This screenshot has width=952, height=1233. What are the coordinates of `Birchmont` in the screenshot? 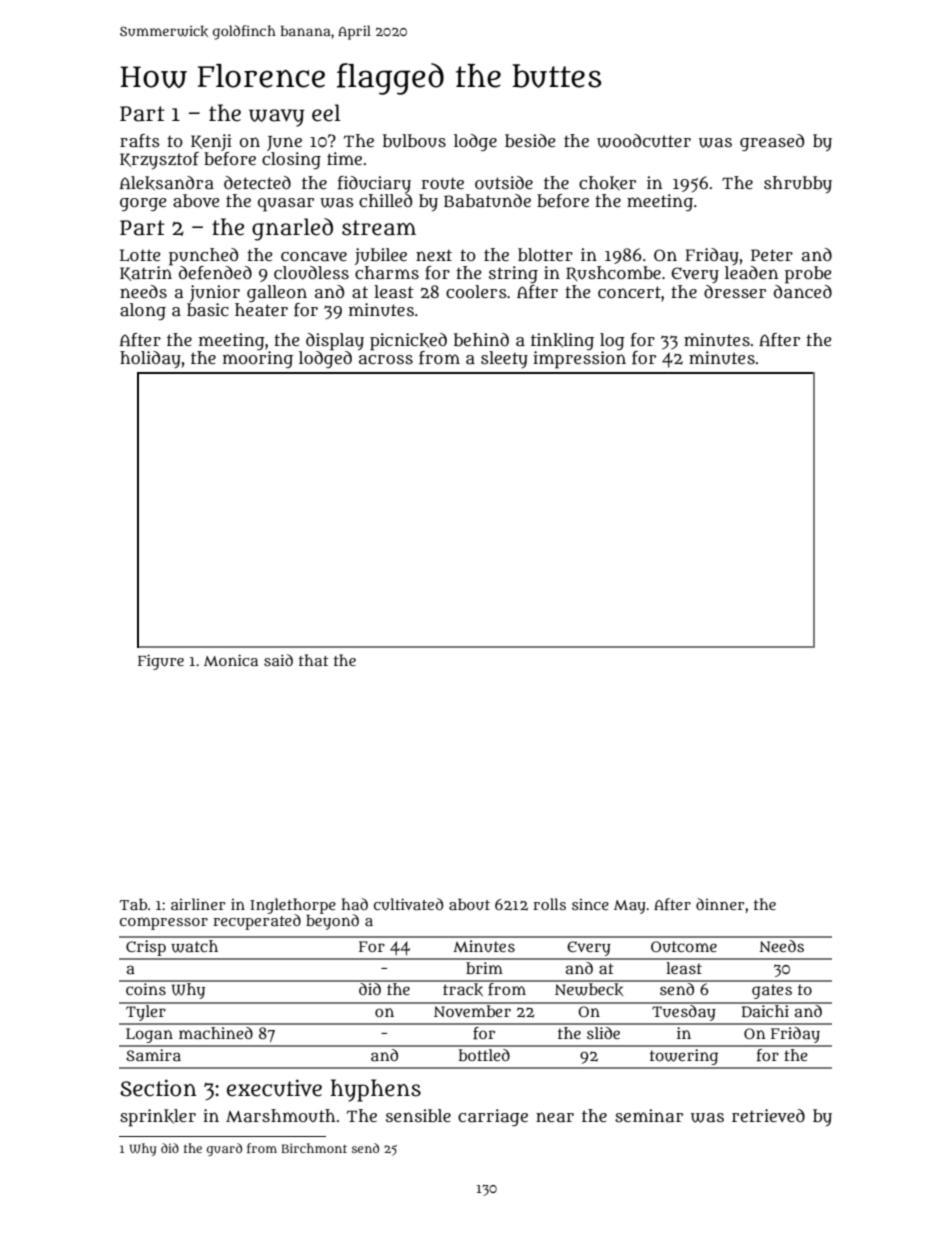 It's located at (314, 1148).
